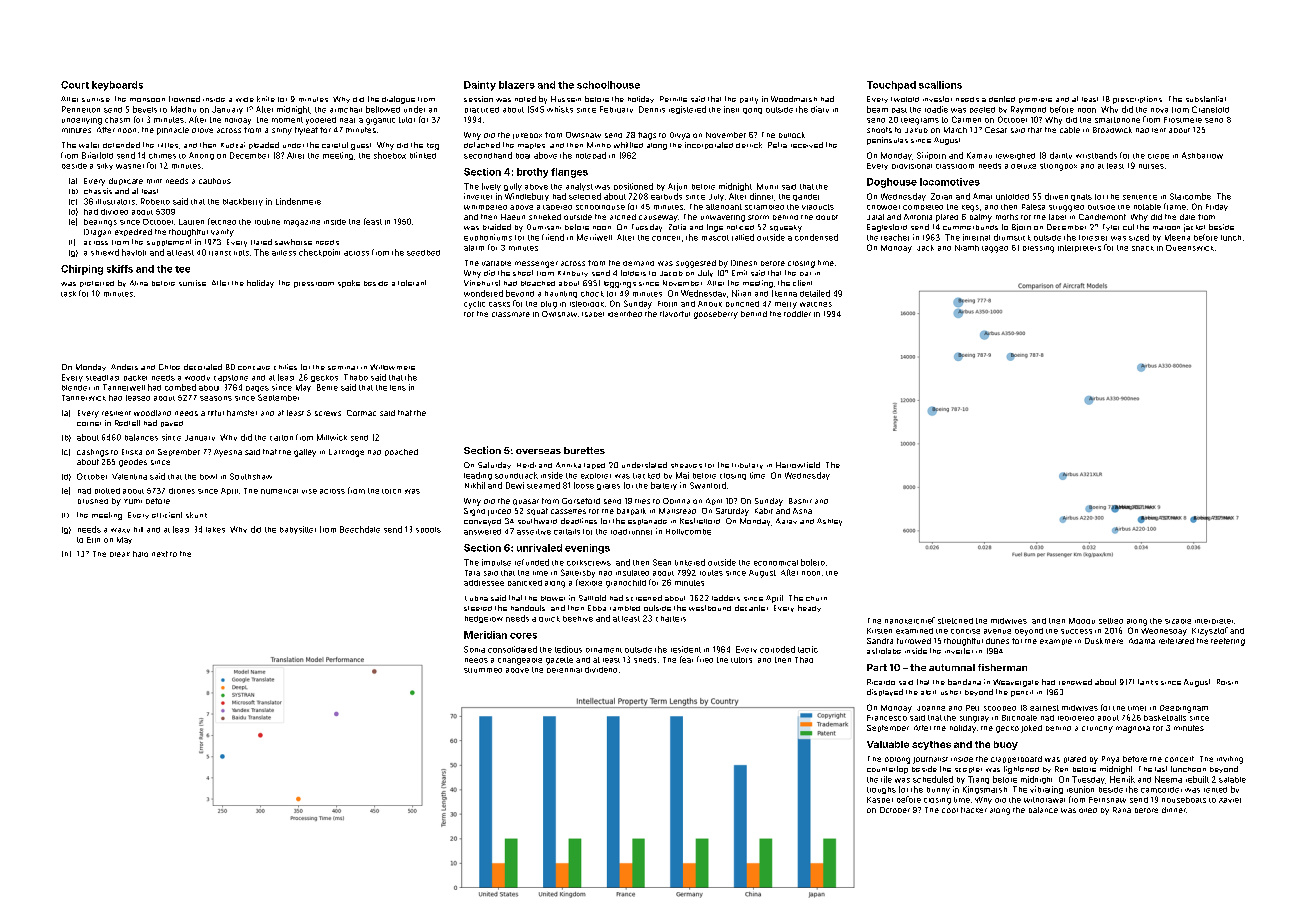 The width and height of the image is (1308, 924). Describe the element at coordinates (880, 800) in the image. I see `Kasper` at that location.
